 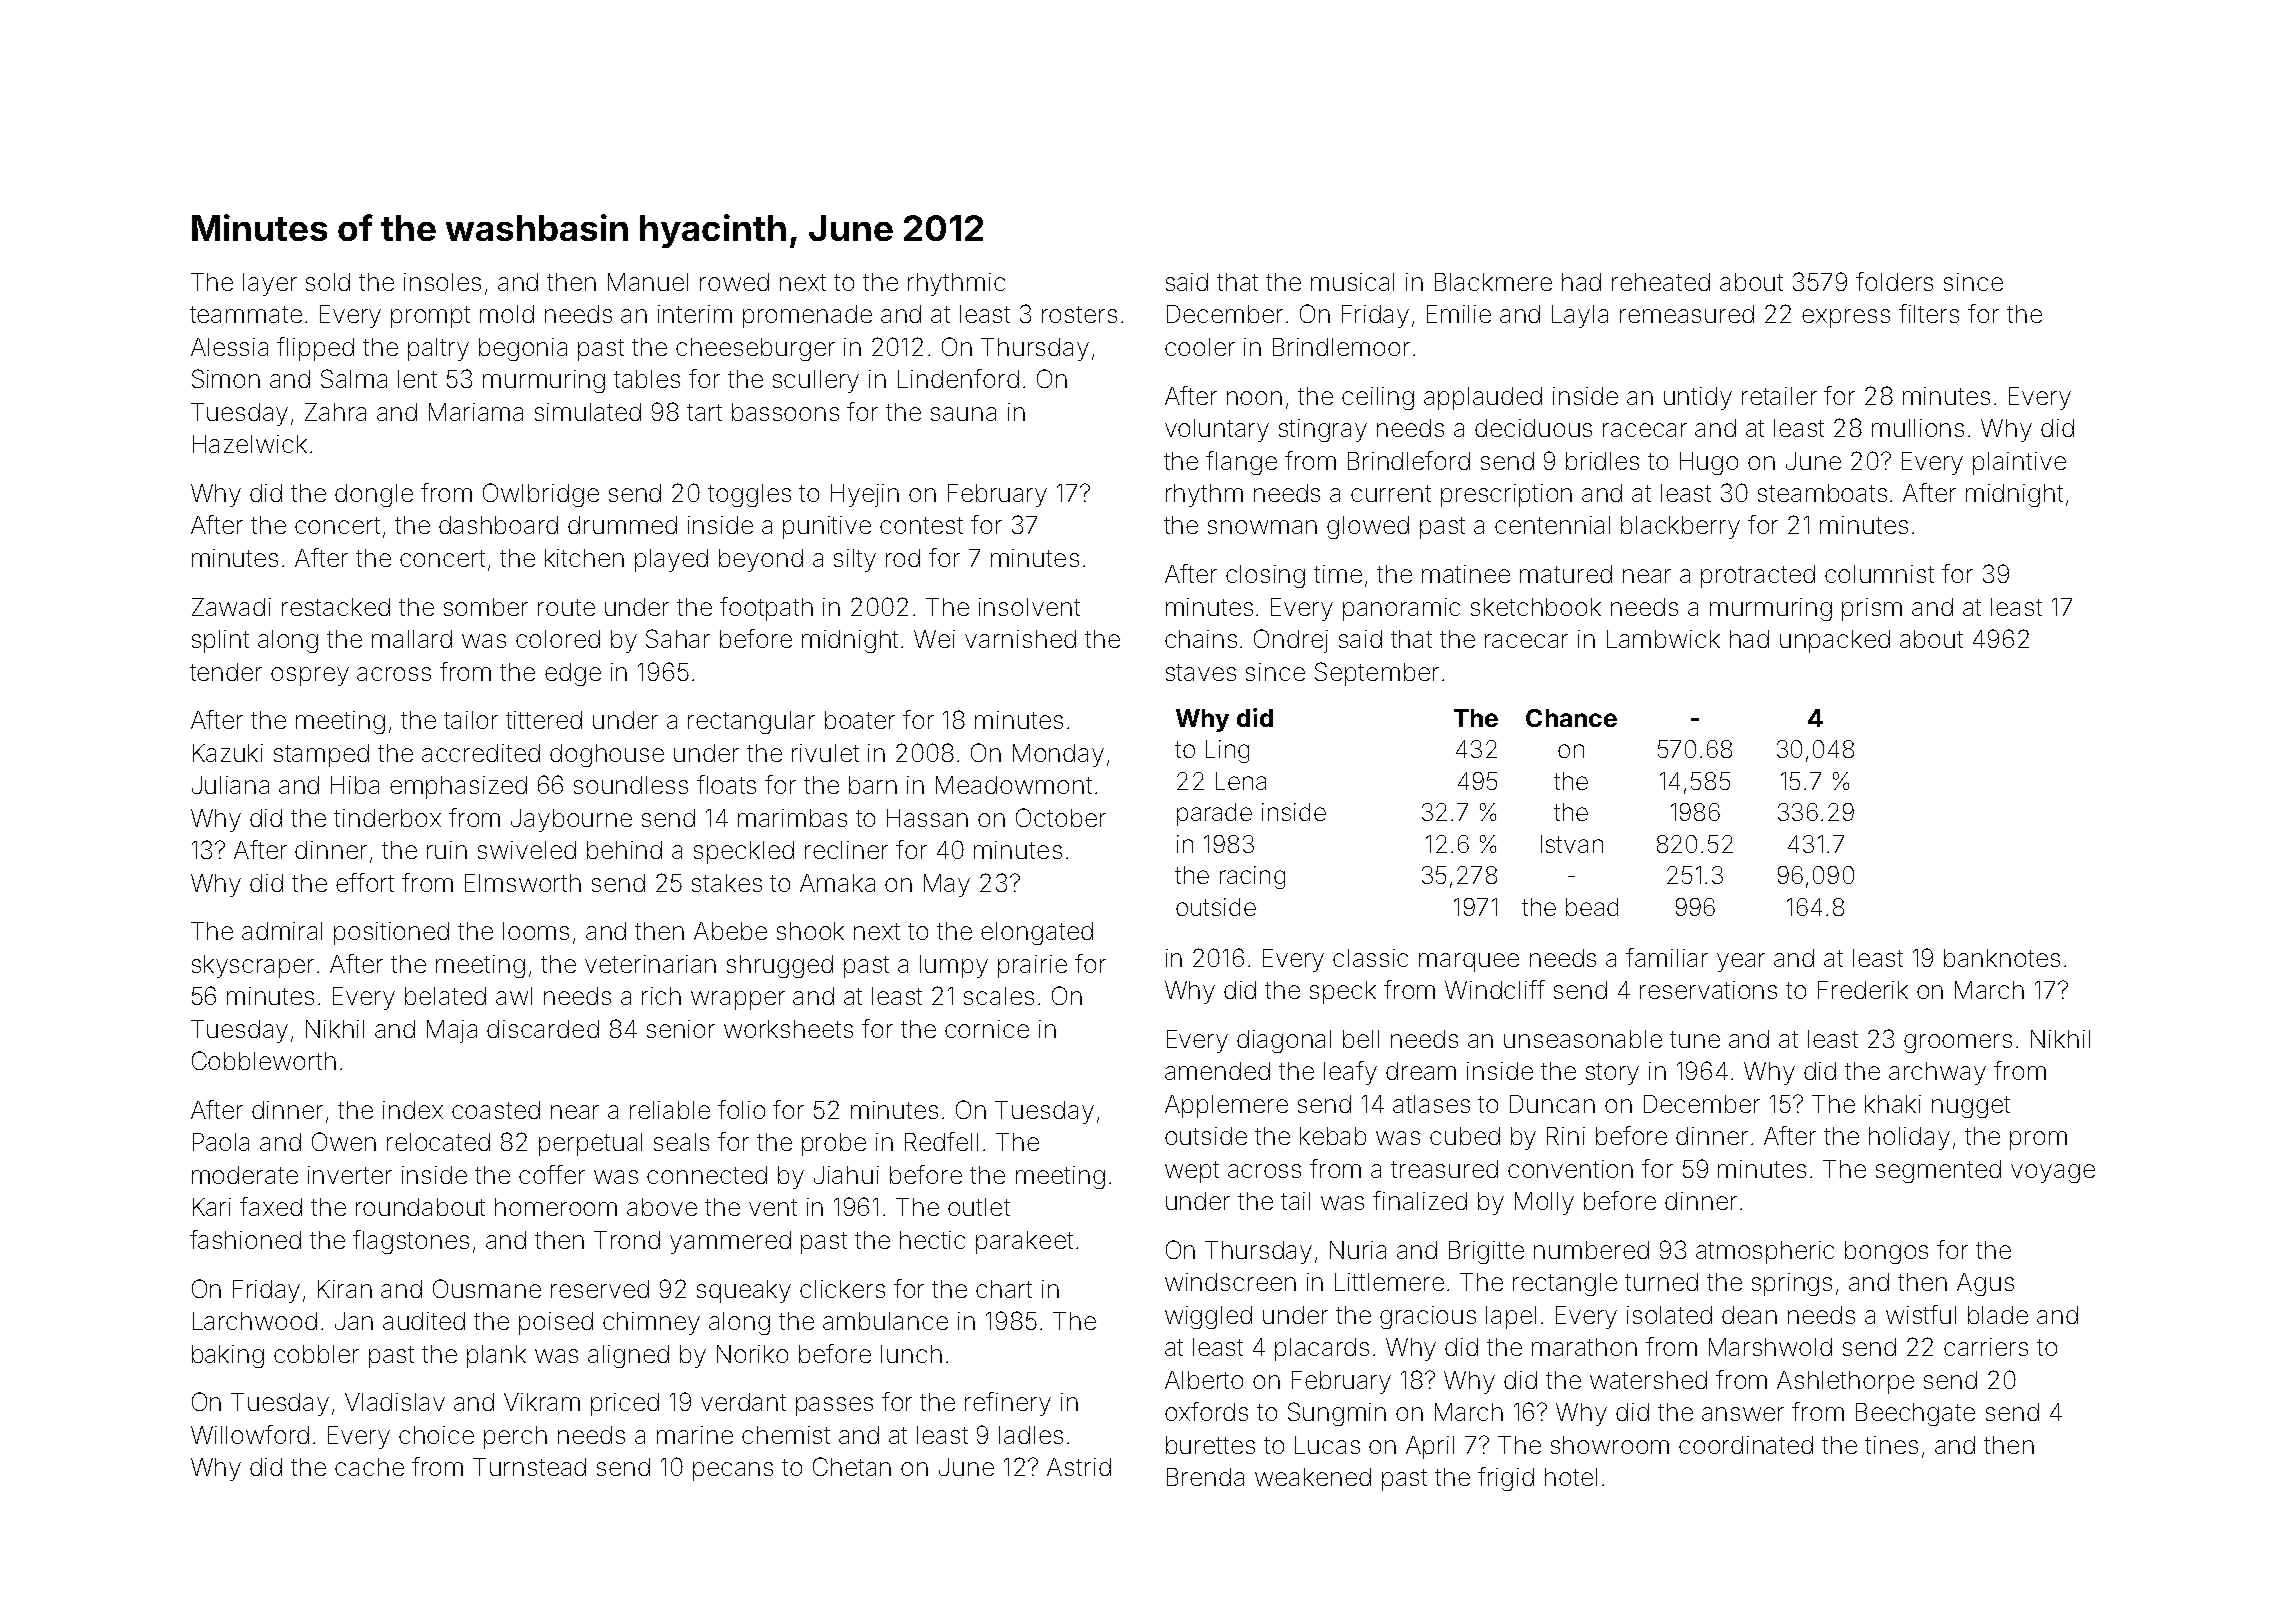 I want to click on cornice, so click(x=987, y=1029).
